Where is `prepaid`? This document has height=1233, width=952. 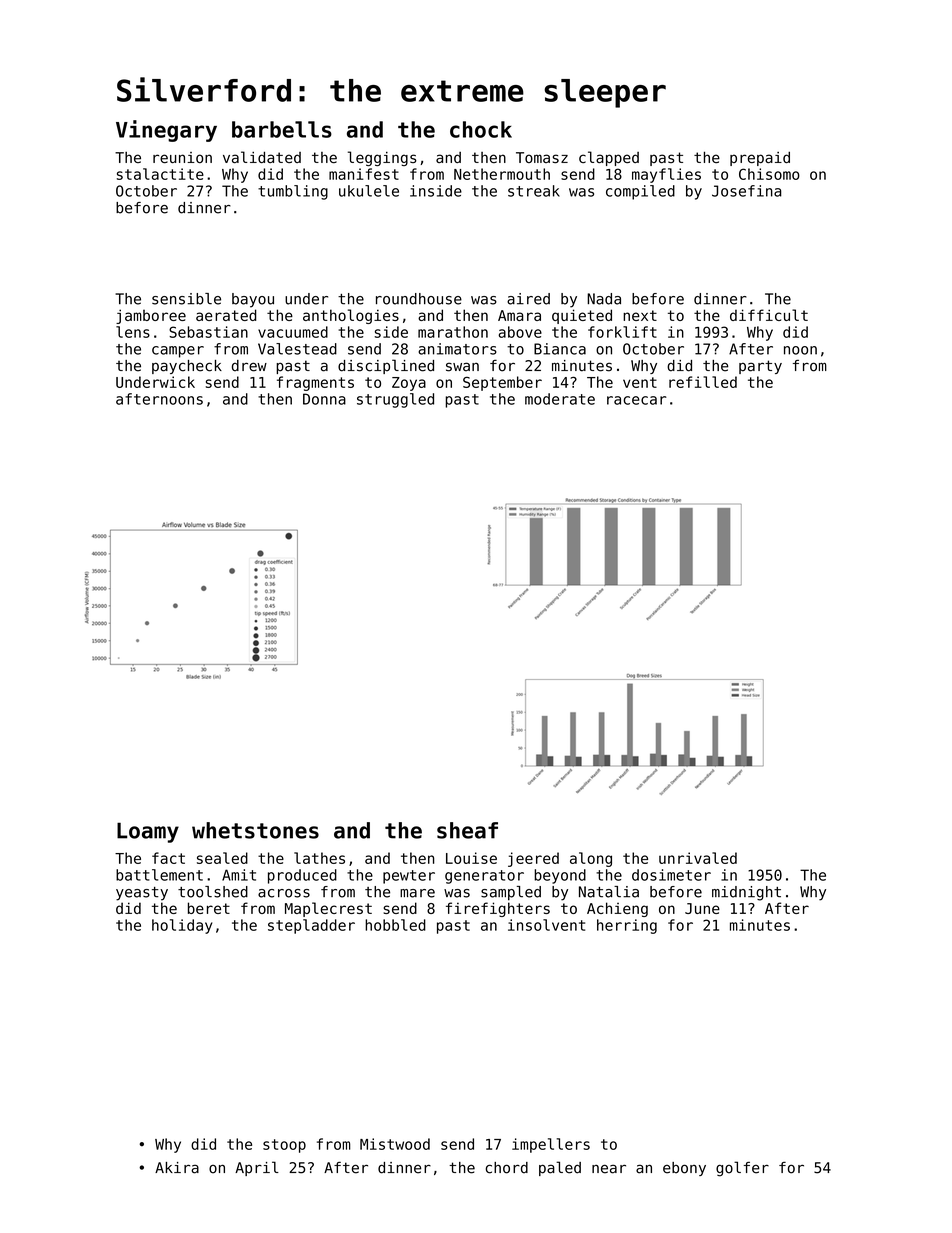 prepaid is located at coordinates (760, 158).
